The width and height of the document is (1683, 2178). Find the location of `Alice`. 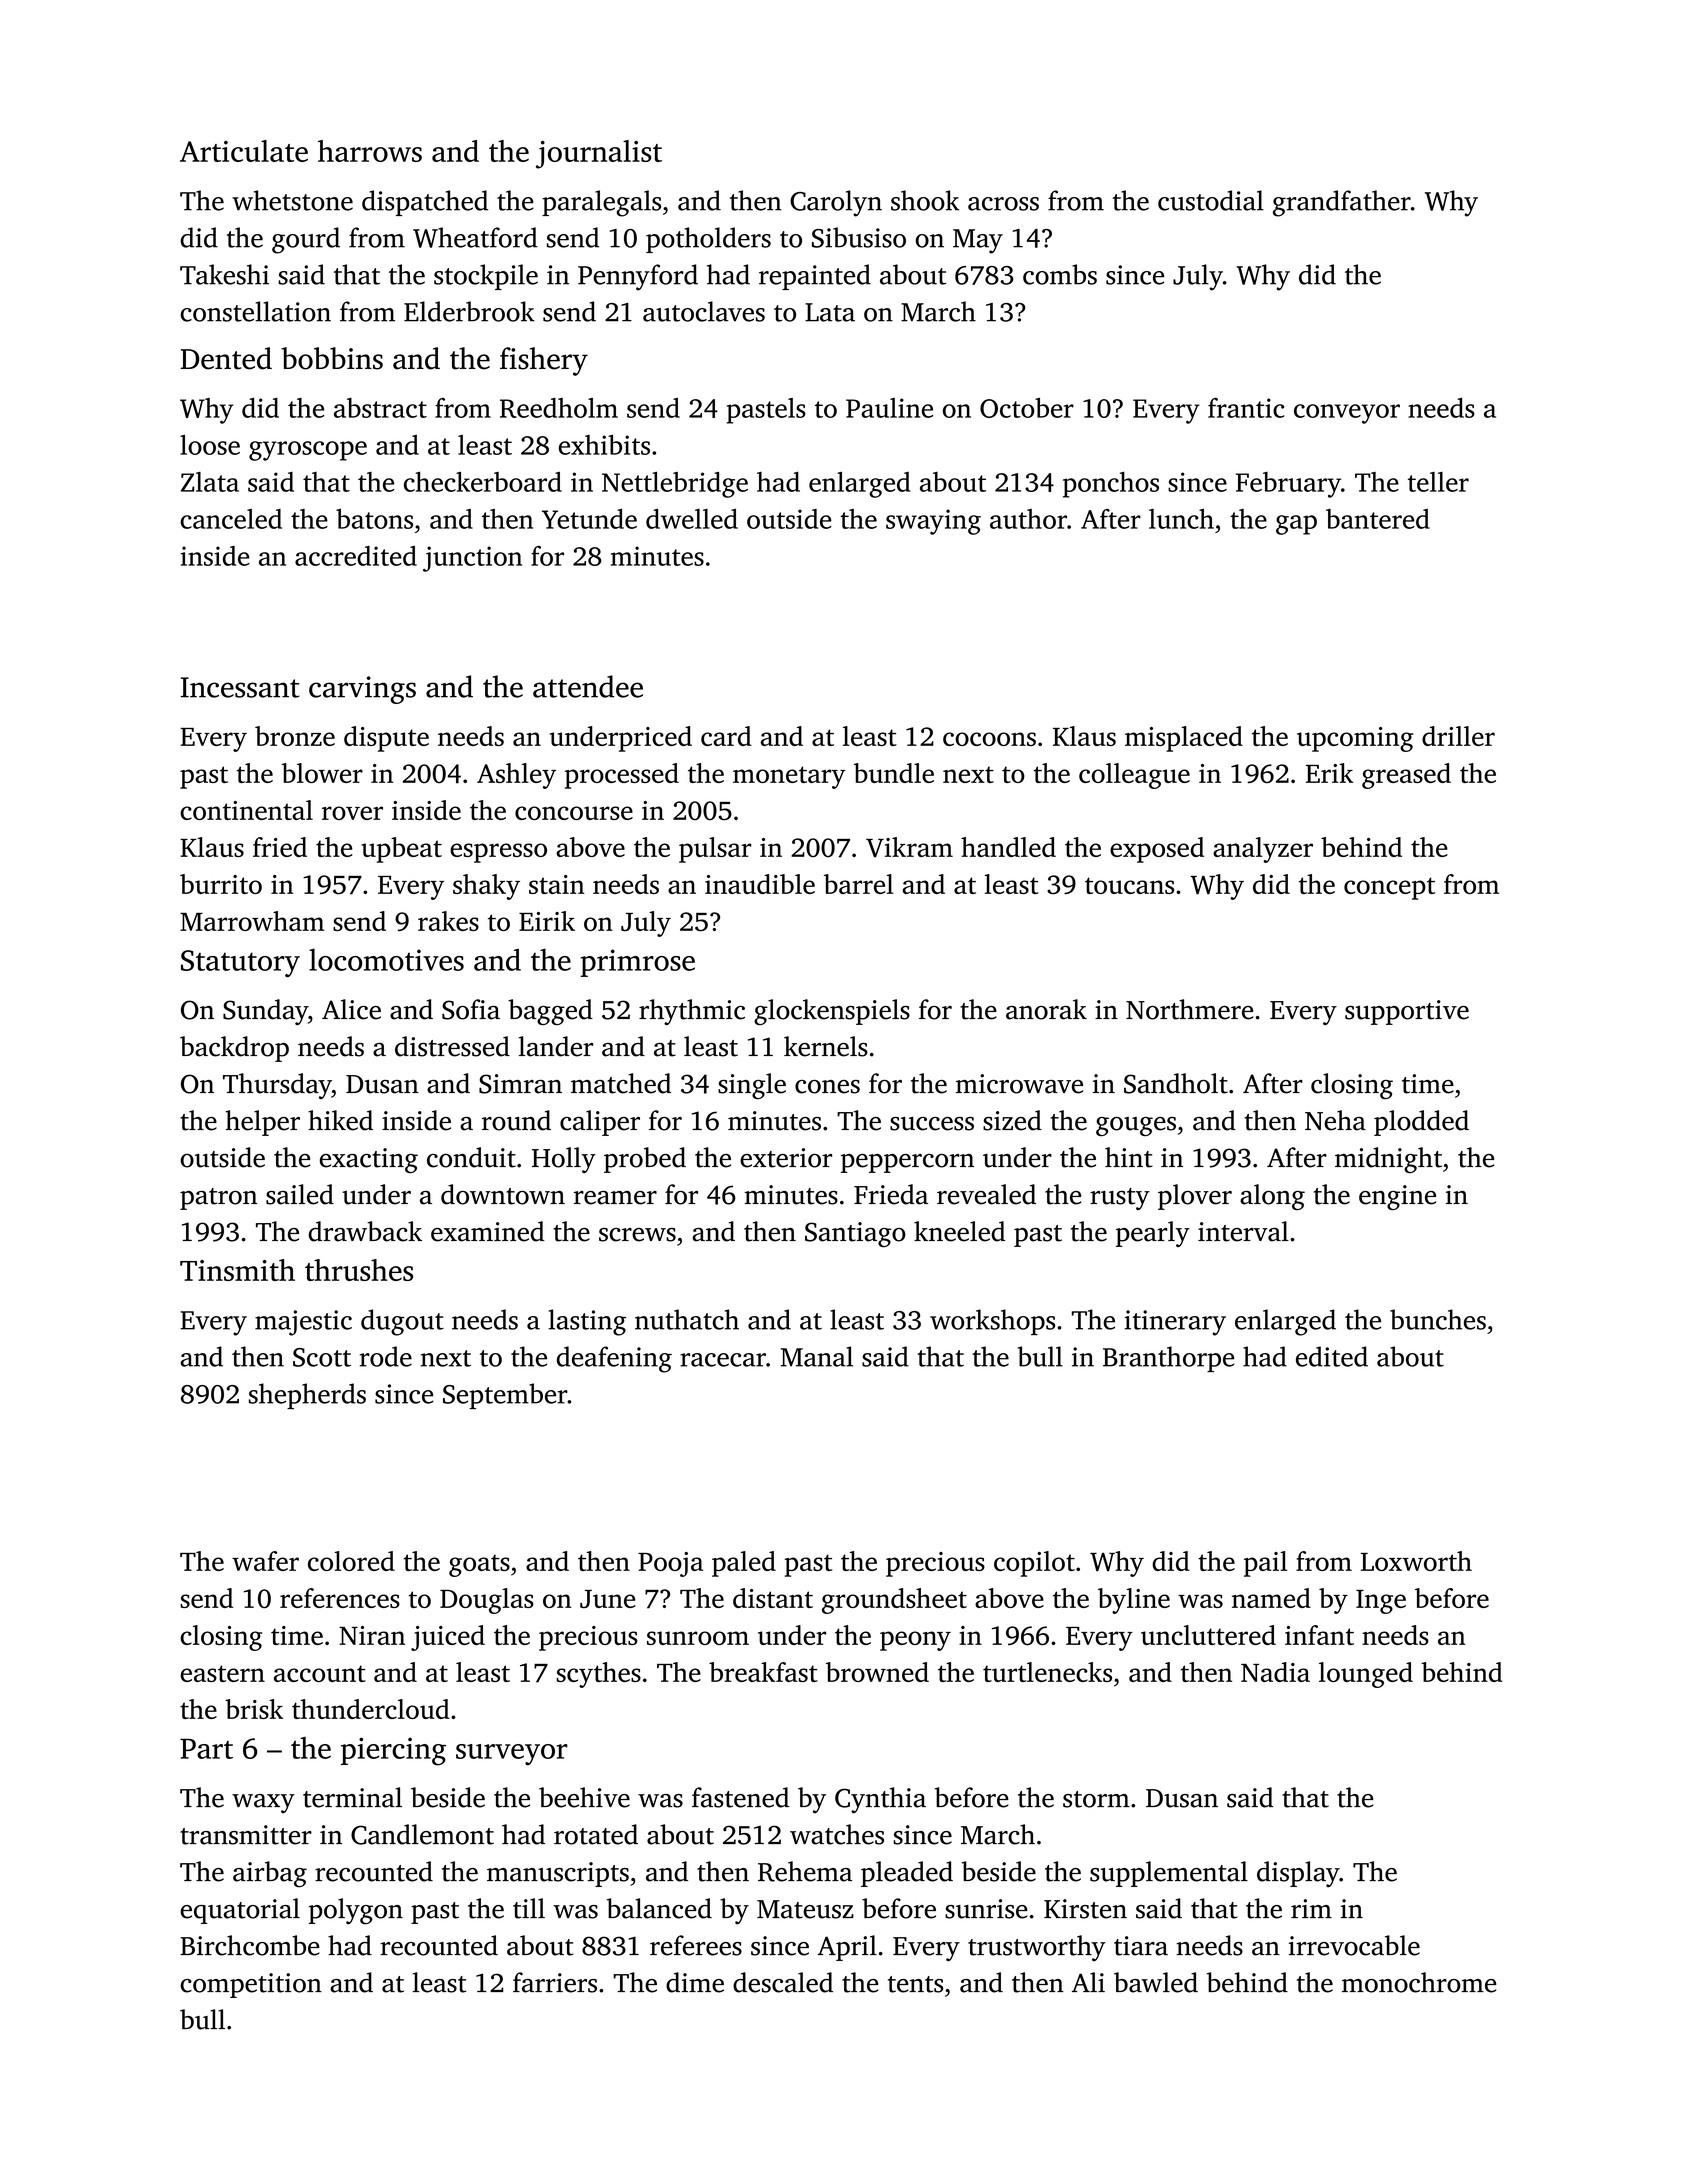

Alice is located at coordinates (351, 1009).
